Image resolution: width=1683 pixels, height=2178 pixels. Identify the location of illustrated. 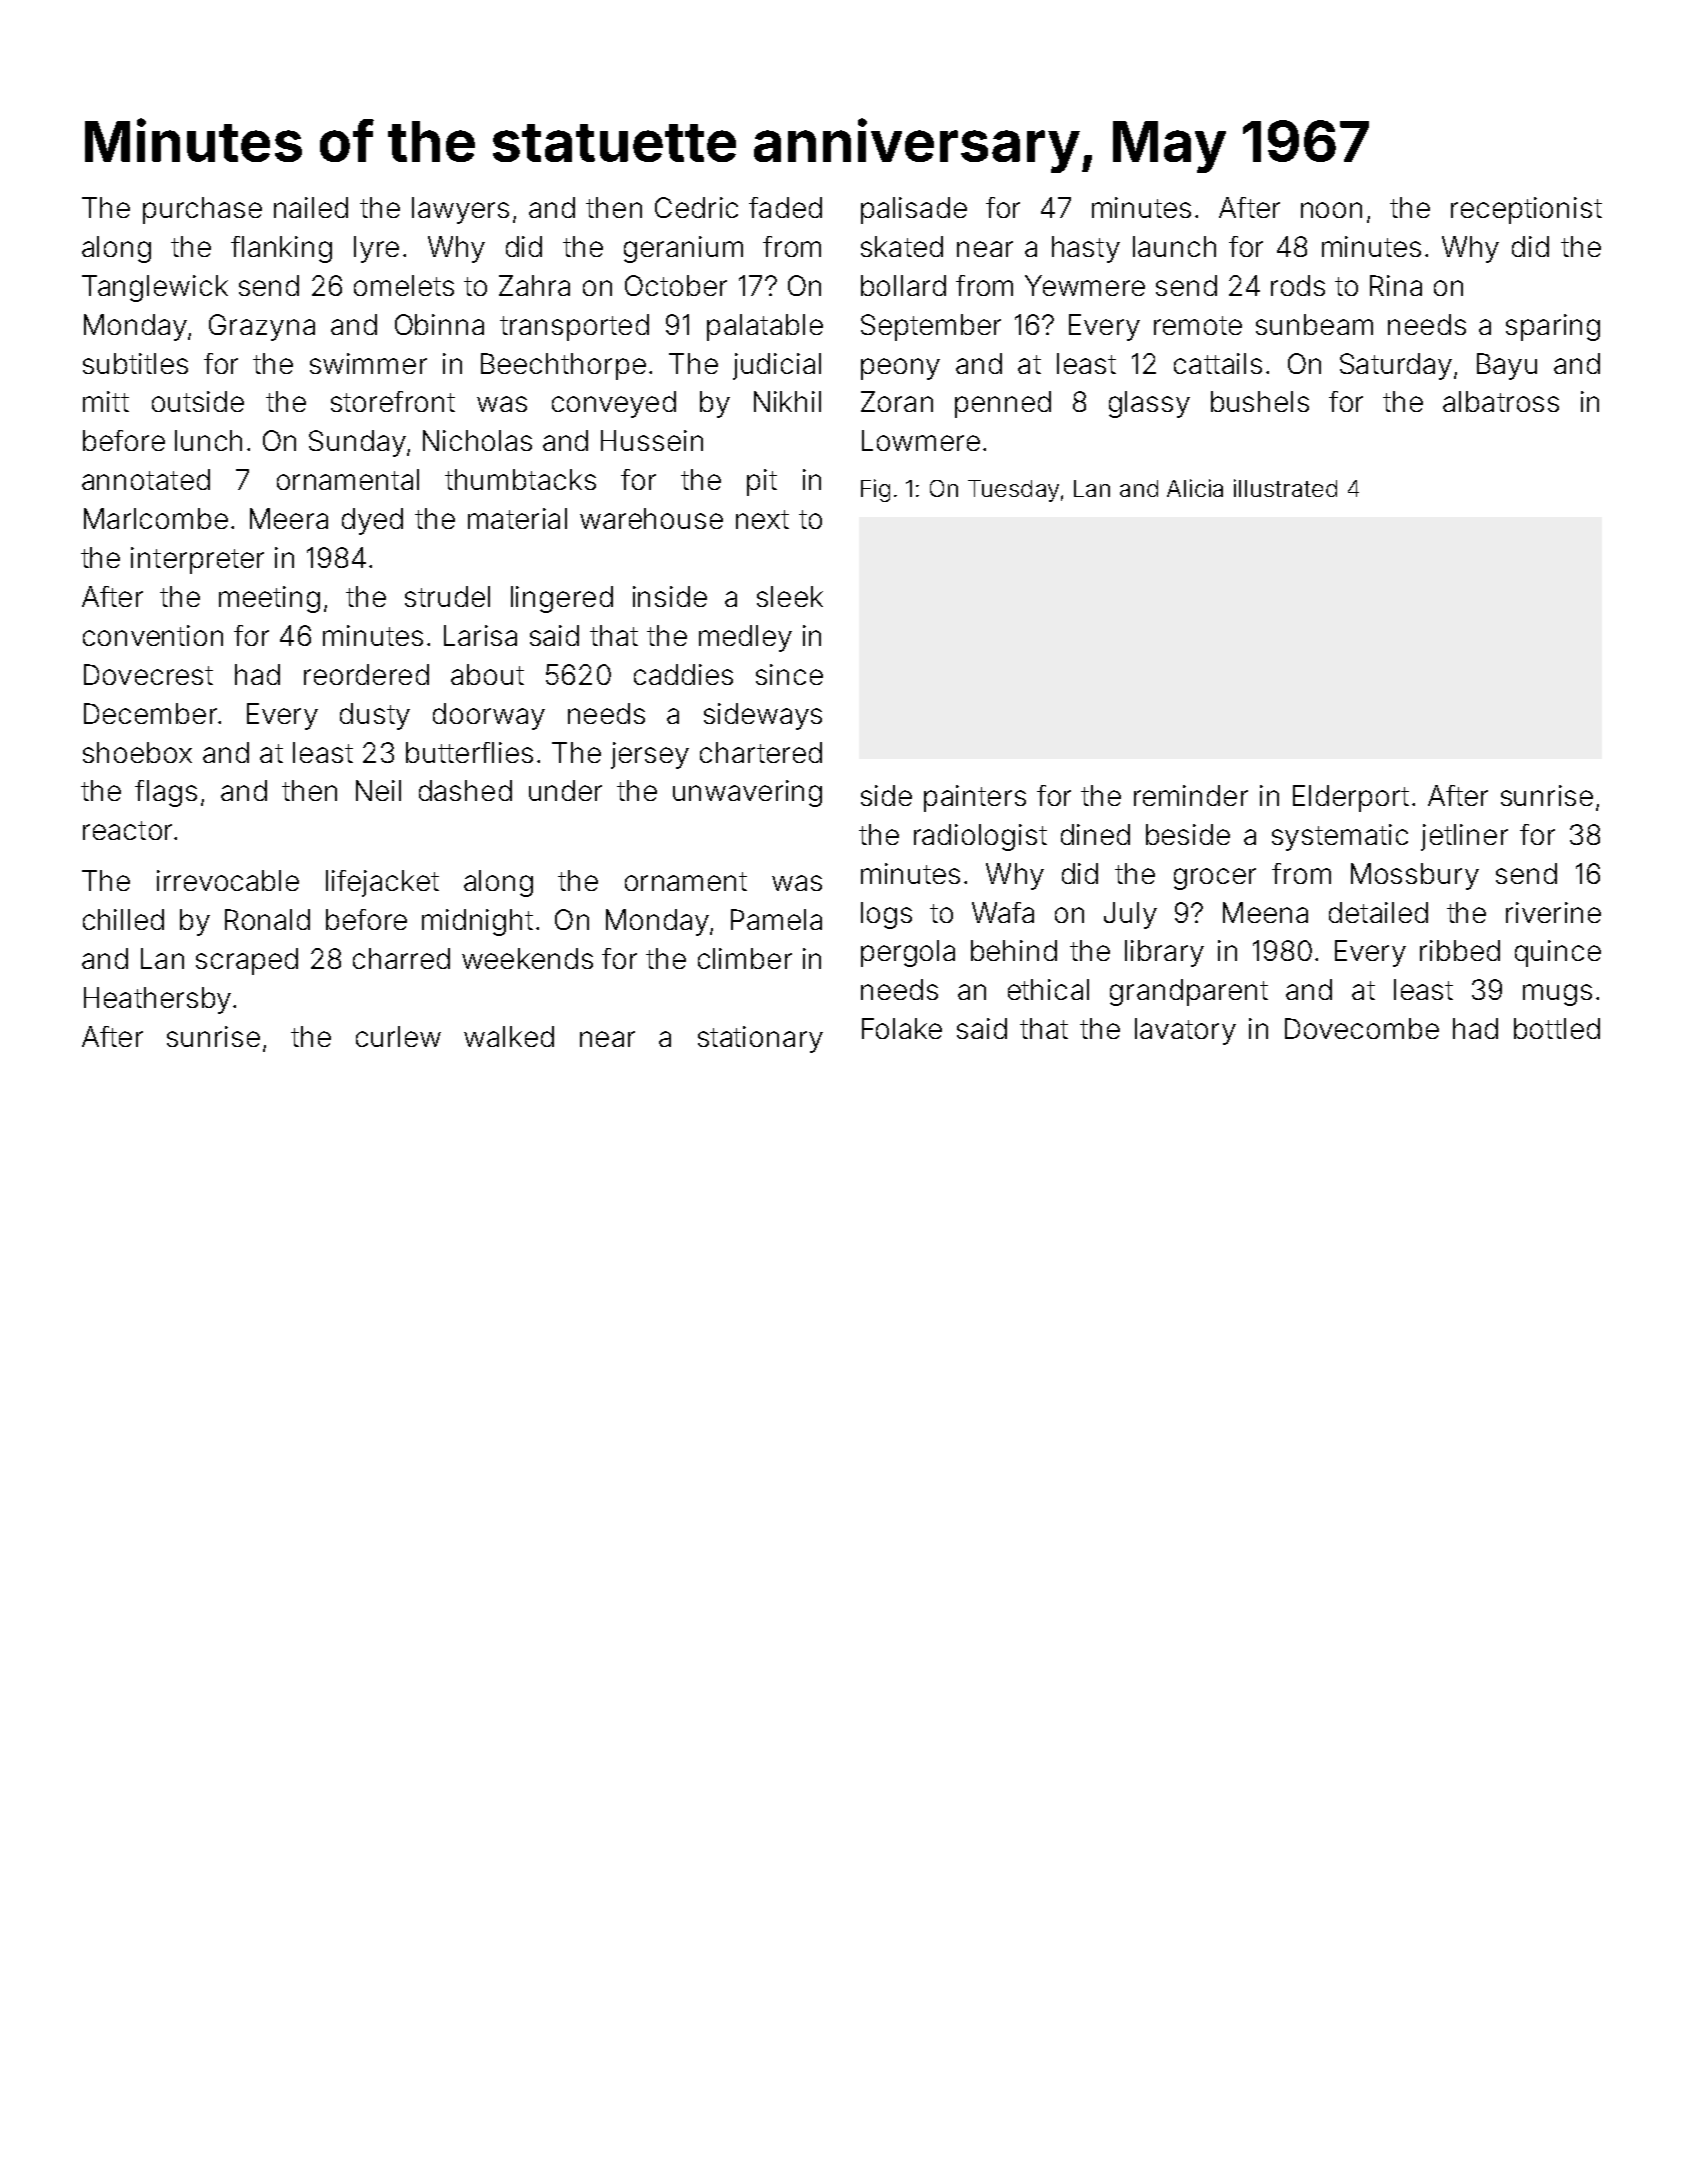
(1285, 488).
